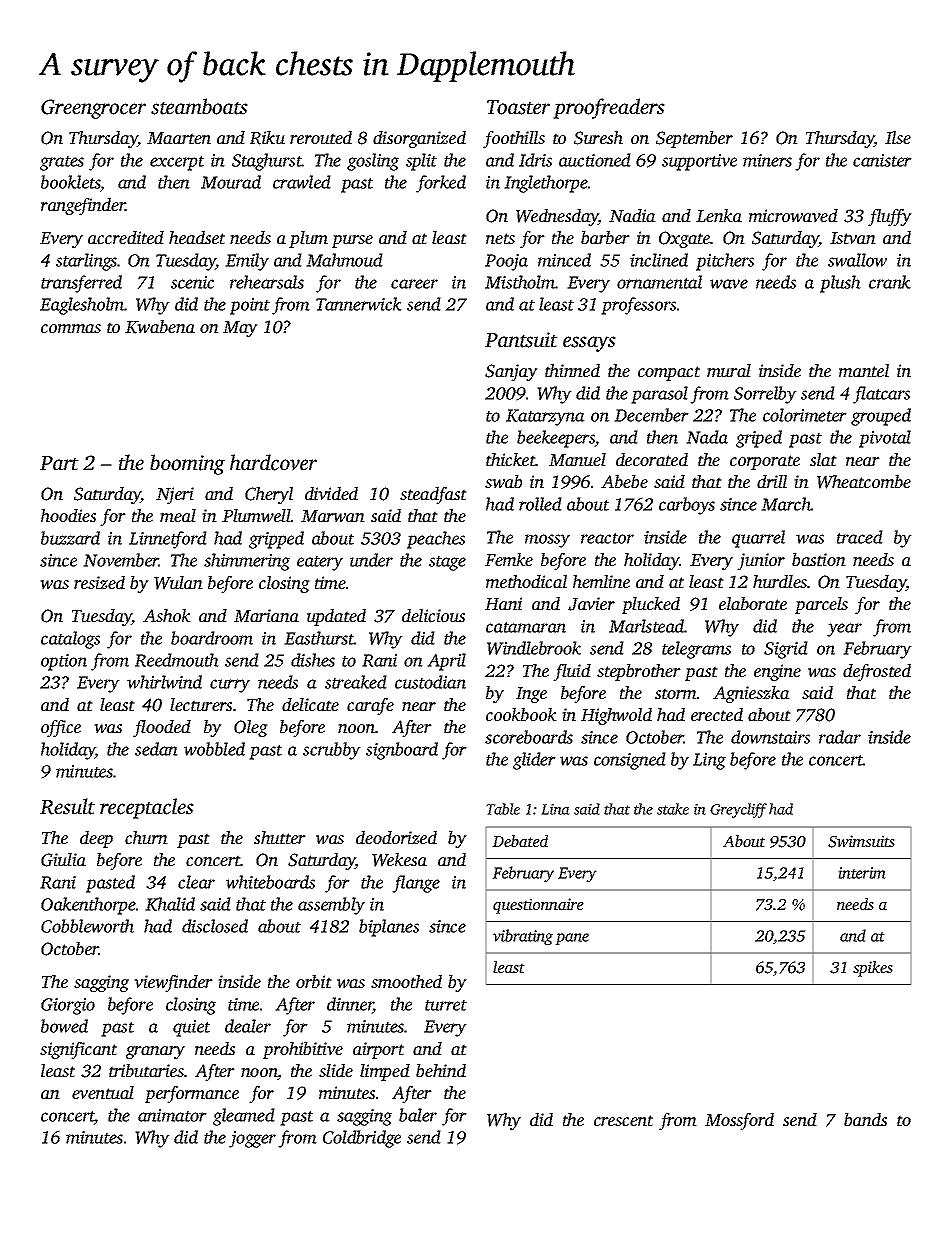 The height and width of the screenshot is (1233, 952). What do you see at coordinates (857, 260) in the screenshot?
I see `swallow` at bounding box center [857, 260].
